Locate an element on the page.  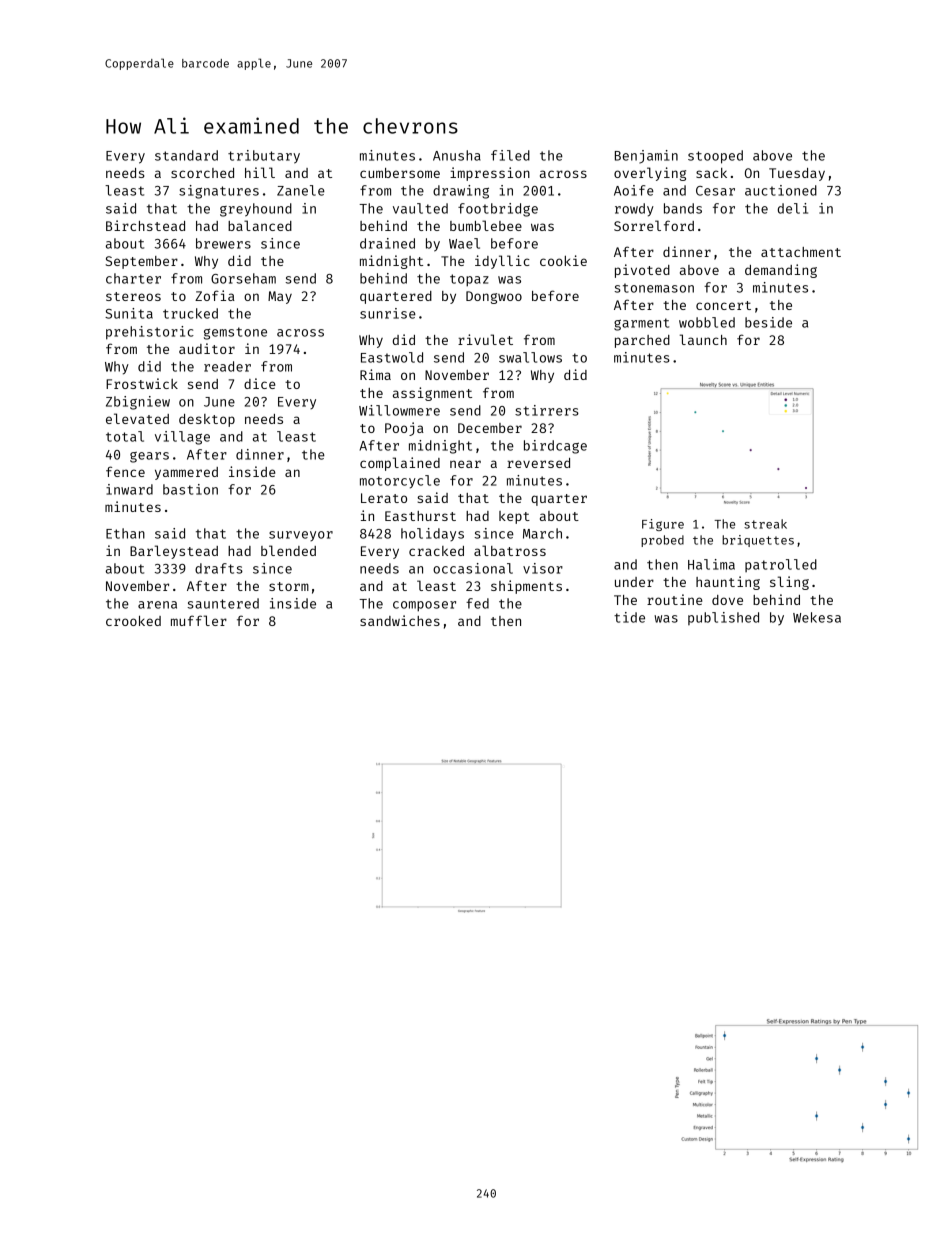
shipments is located at coordinates (526, 587).
